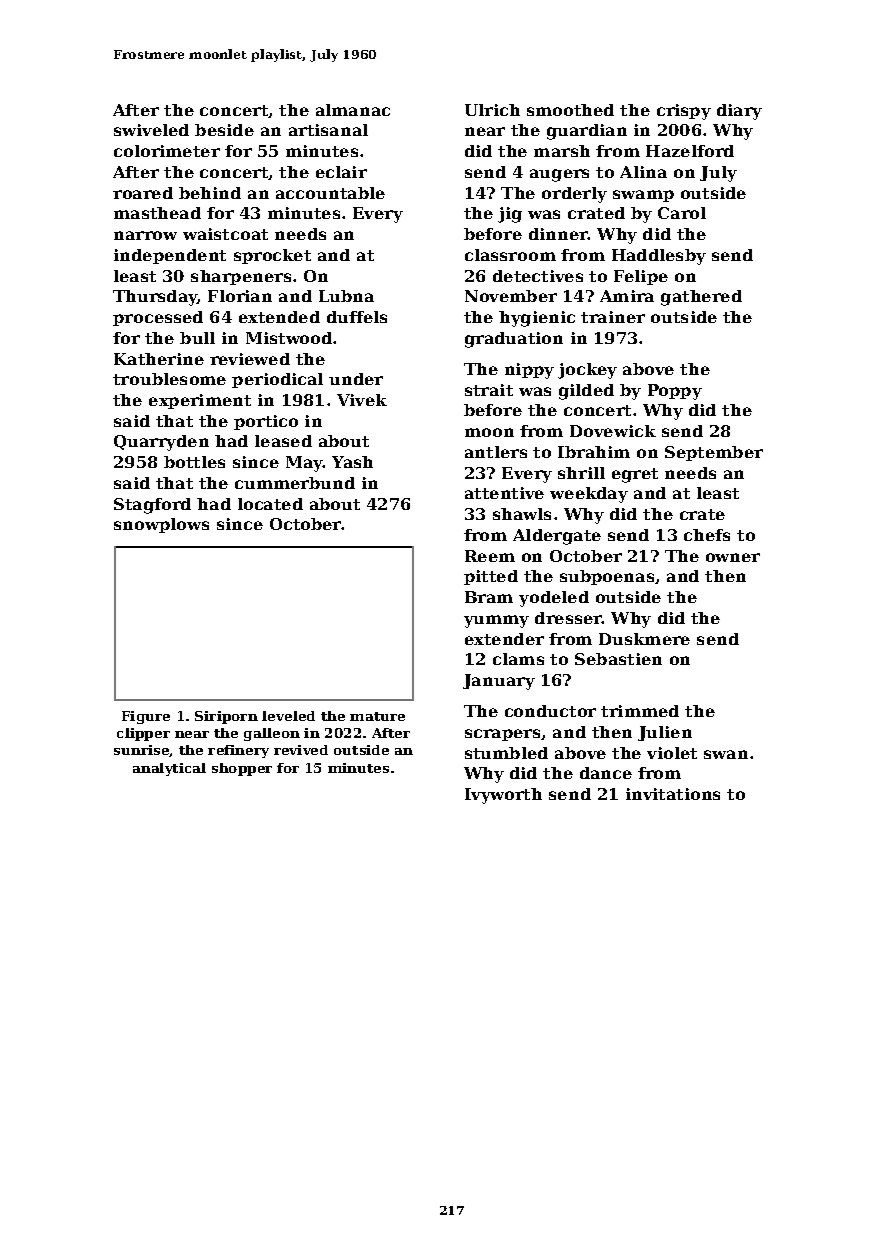 Image resolution: width=878 pixels, height=1245 pixels. What do you see at coordinates (155, 298) in the image?
I see `Thursday` at bounding box center [155, 298].
